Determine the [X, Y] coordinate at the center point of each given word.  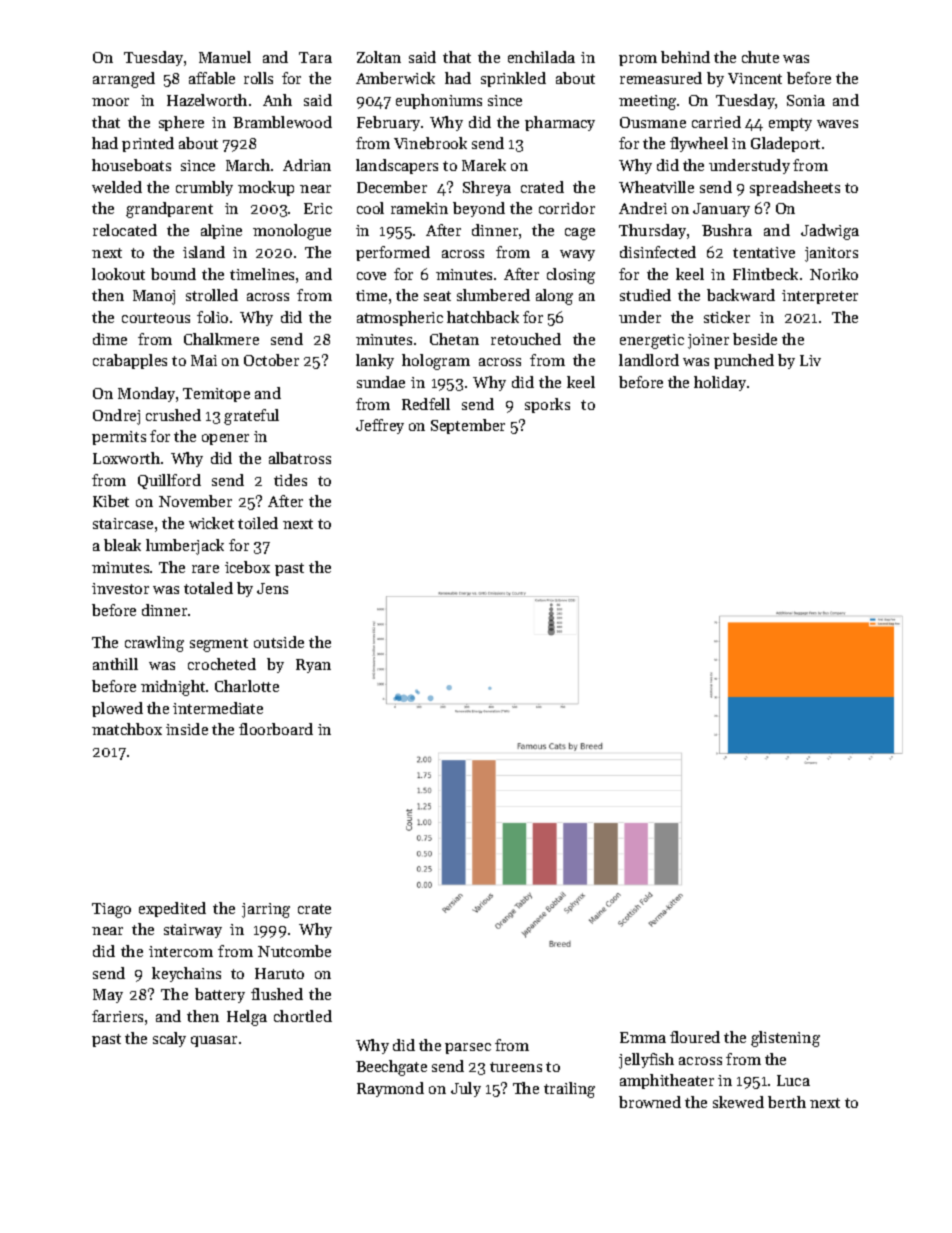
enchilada [541, 57]
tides [290, 480]
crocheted [222, 664]
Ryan [313, 666]
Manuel [225, 57]
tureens [516, 1067]
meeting [647, 102]
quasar [214, 1041]
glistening [785, 1039]
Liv [810, 360]
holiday [720, 383]
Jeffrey [380, 426]
